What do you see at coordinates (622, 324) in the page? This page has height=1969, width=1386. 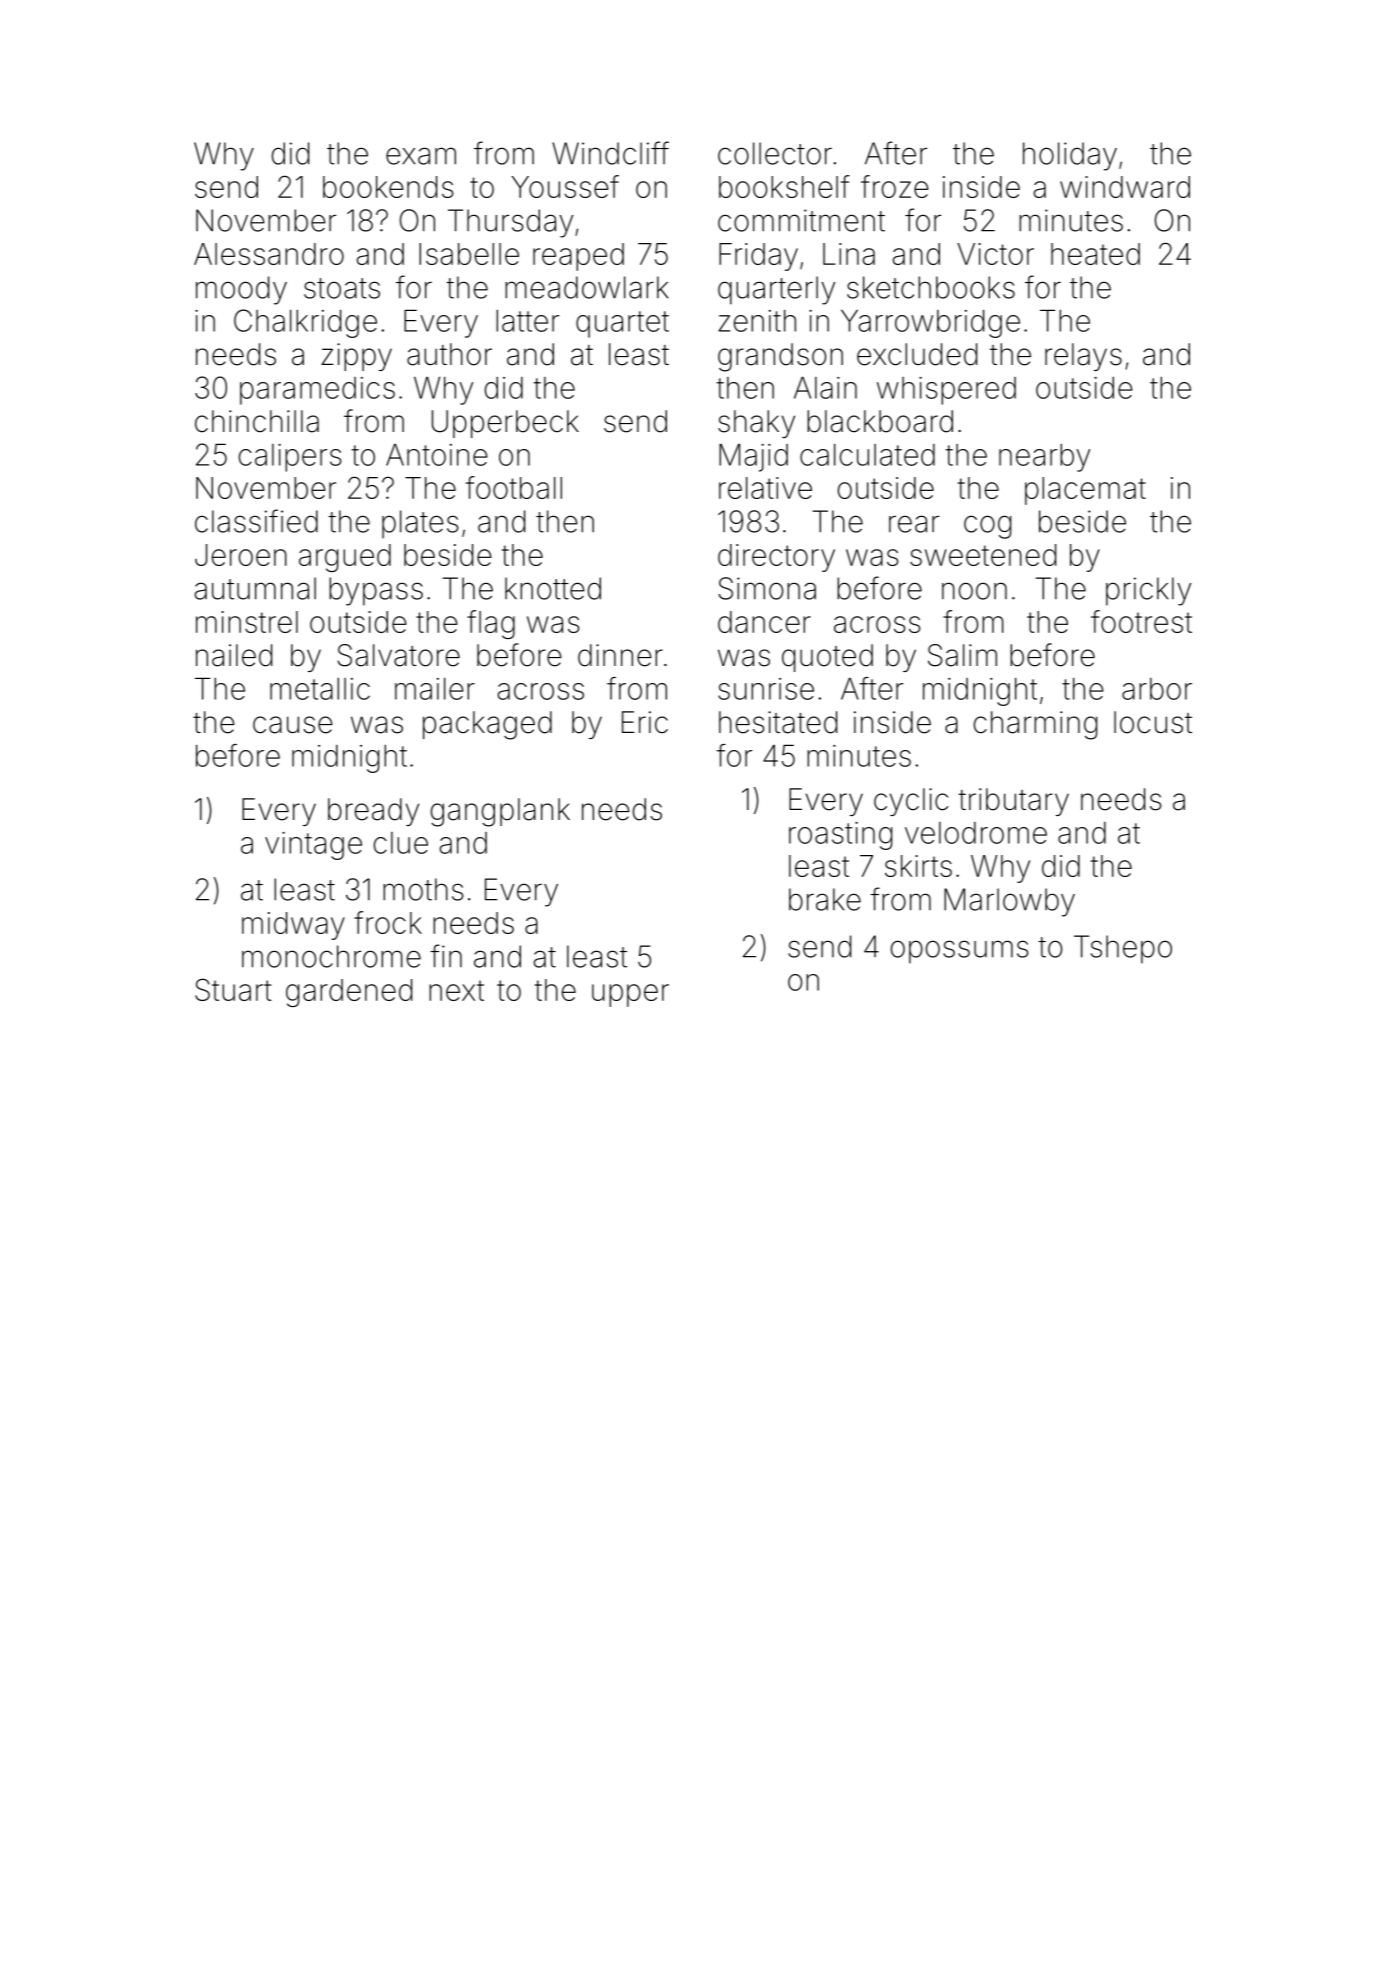 I see `quartet` at bounding box center [622, 324].
